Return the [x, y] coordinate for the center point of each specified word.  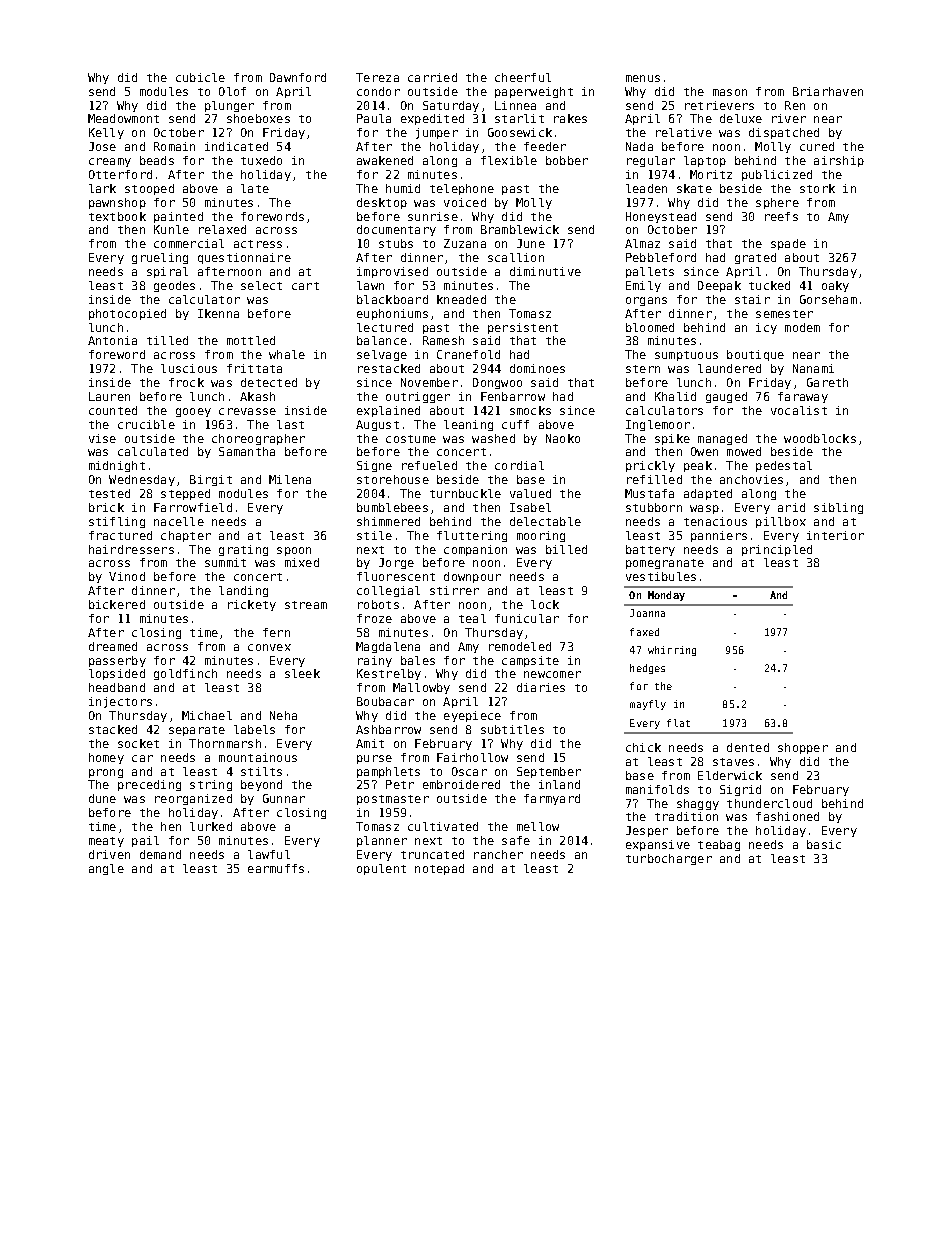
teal [472, 618]
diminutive [545, 271]
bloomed [650, 327]
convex [269, 647]
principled [777, 550]
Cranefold [468, 354]
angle [106, 869]
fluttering [472, 536]
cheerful [523, 77]
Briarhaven [828, 91]
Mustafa [649, 493]
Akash [257, 396]
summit [225, 562]
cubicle [200, 77]
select [261, 285]
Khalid [675, 396]
